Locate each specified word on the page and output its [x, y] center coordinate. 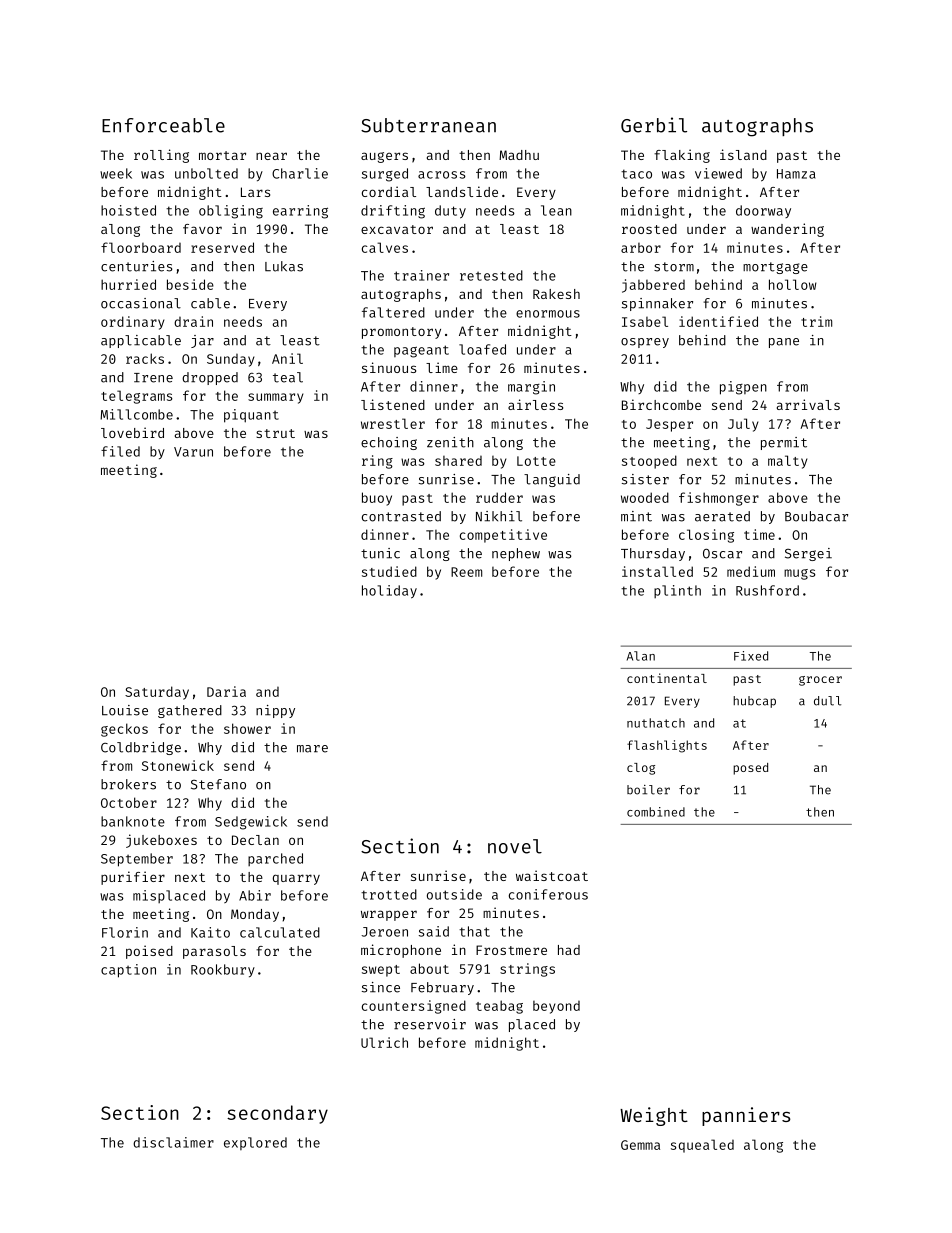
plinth [677, 591]
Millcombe [136, 414]
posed [750, 769]
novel [515, 846]
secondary [277, 1114]
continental [667, 678]
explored [255, 1143]
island [743, 154]
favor [202, 229]
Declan [255, 840]
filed [120, 451]
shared [458, 461]
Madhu [519, 155]
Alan [641, 656]
